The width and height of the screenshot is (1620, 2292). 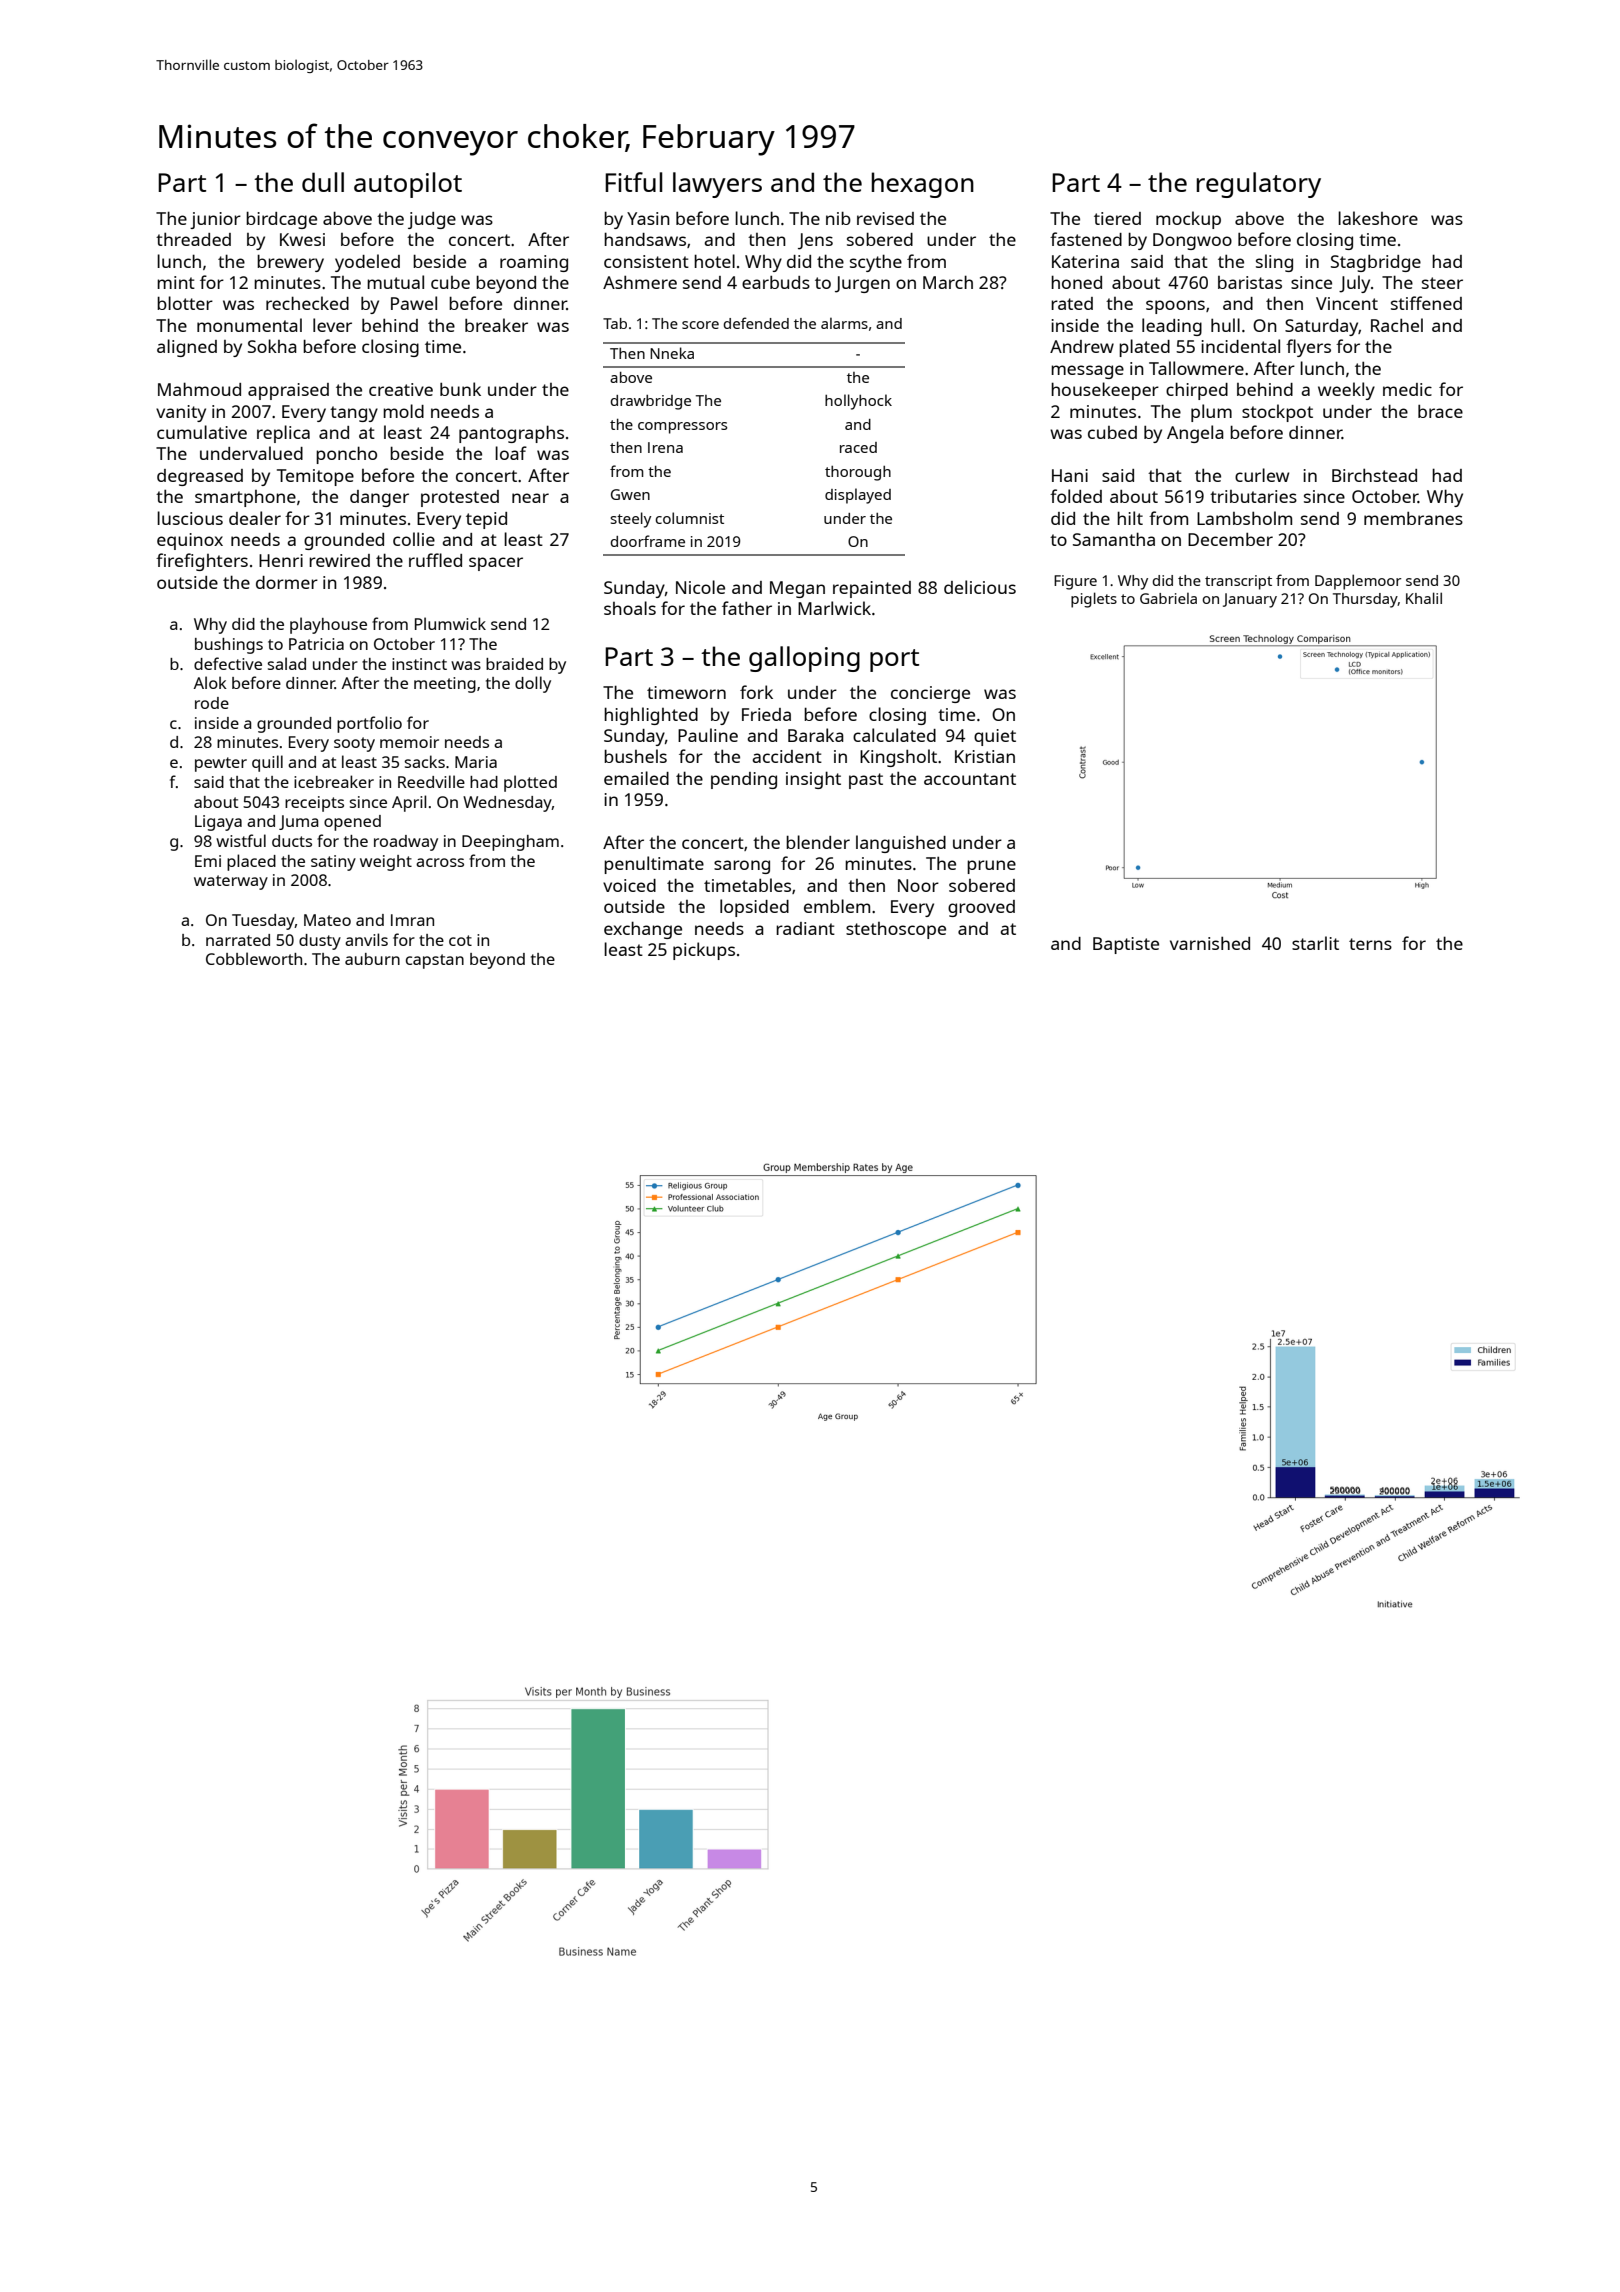 What do you see at coordinates (1370, 944) in the screenshot?
I see `terns` at bounding box center [1370, 944].
